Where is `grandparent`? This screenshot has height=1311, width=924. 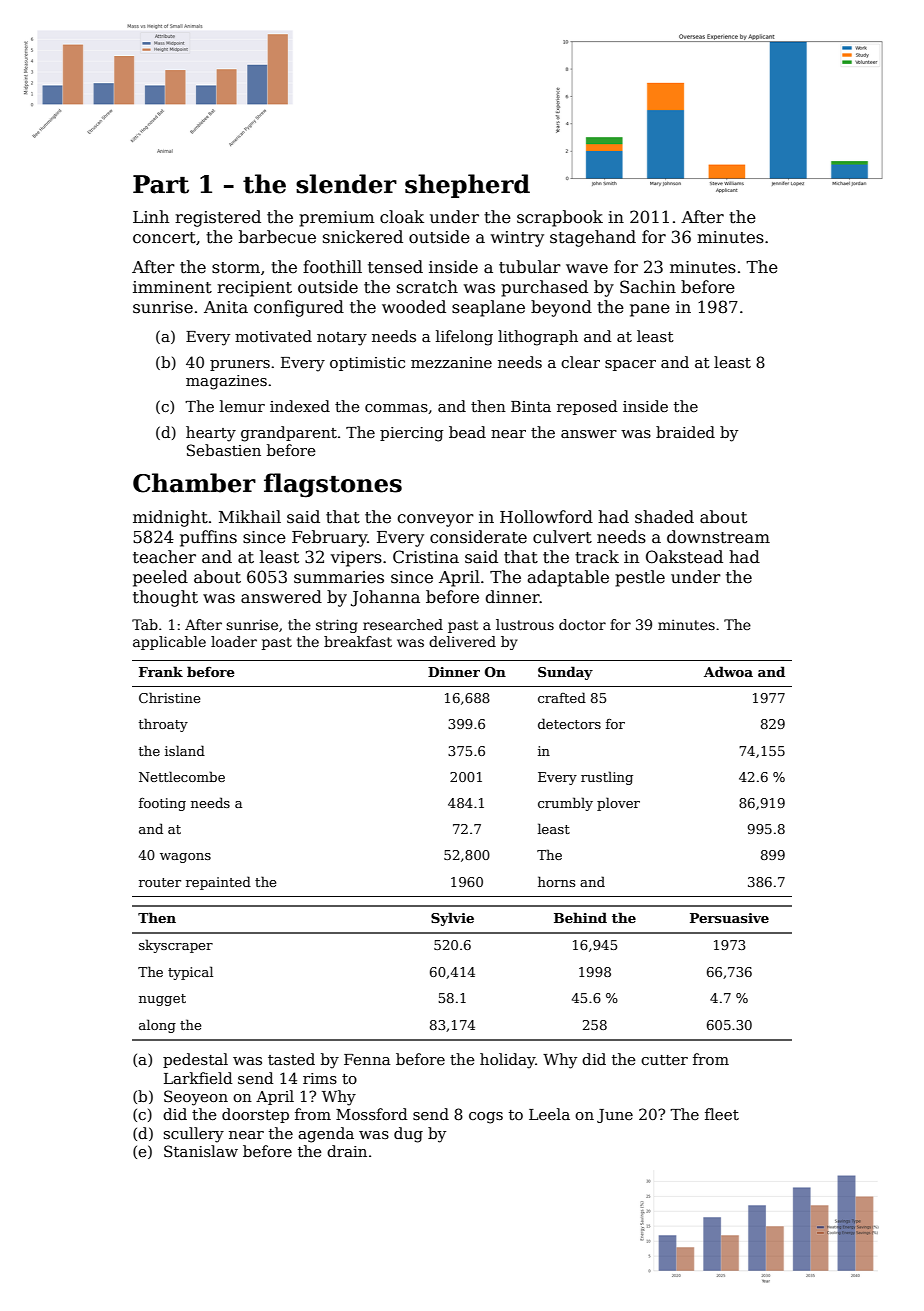 grandparent is located at coordinates (289, 434).
